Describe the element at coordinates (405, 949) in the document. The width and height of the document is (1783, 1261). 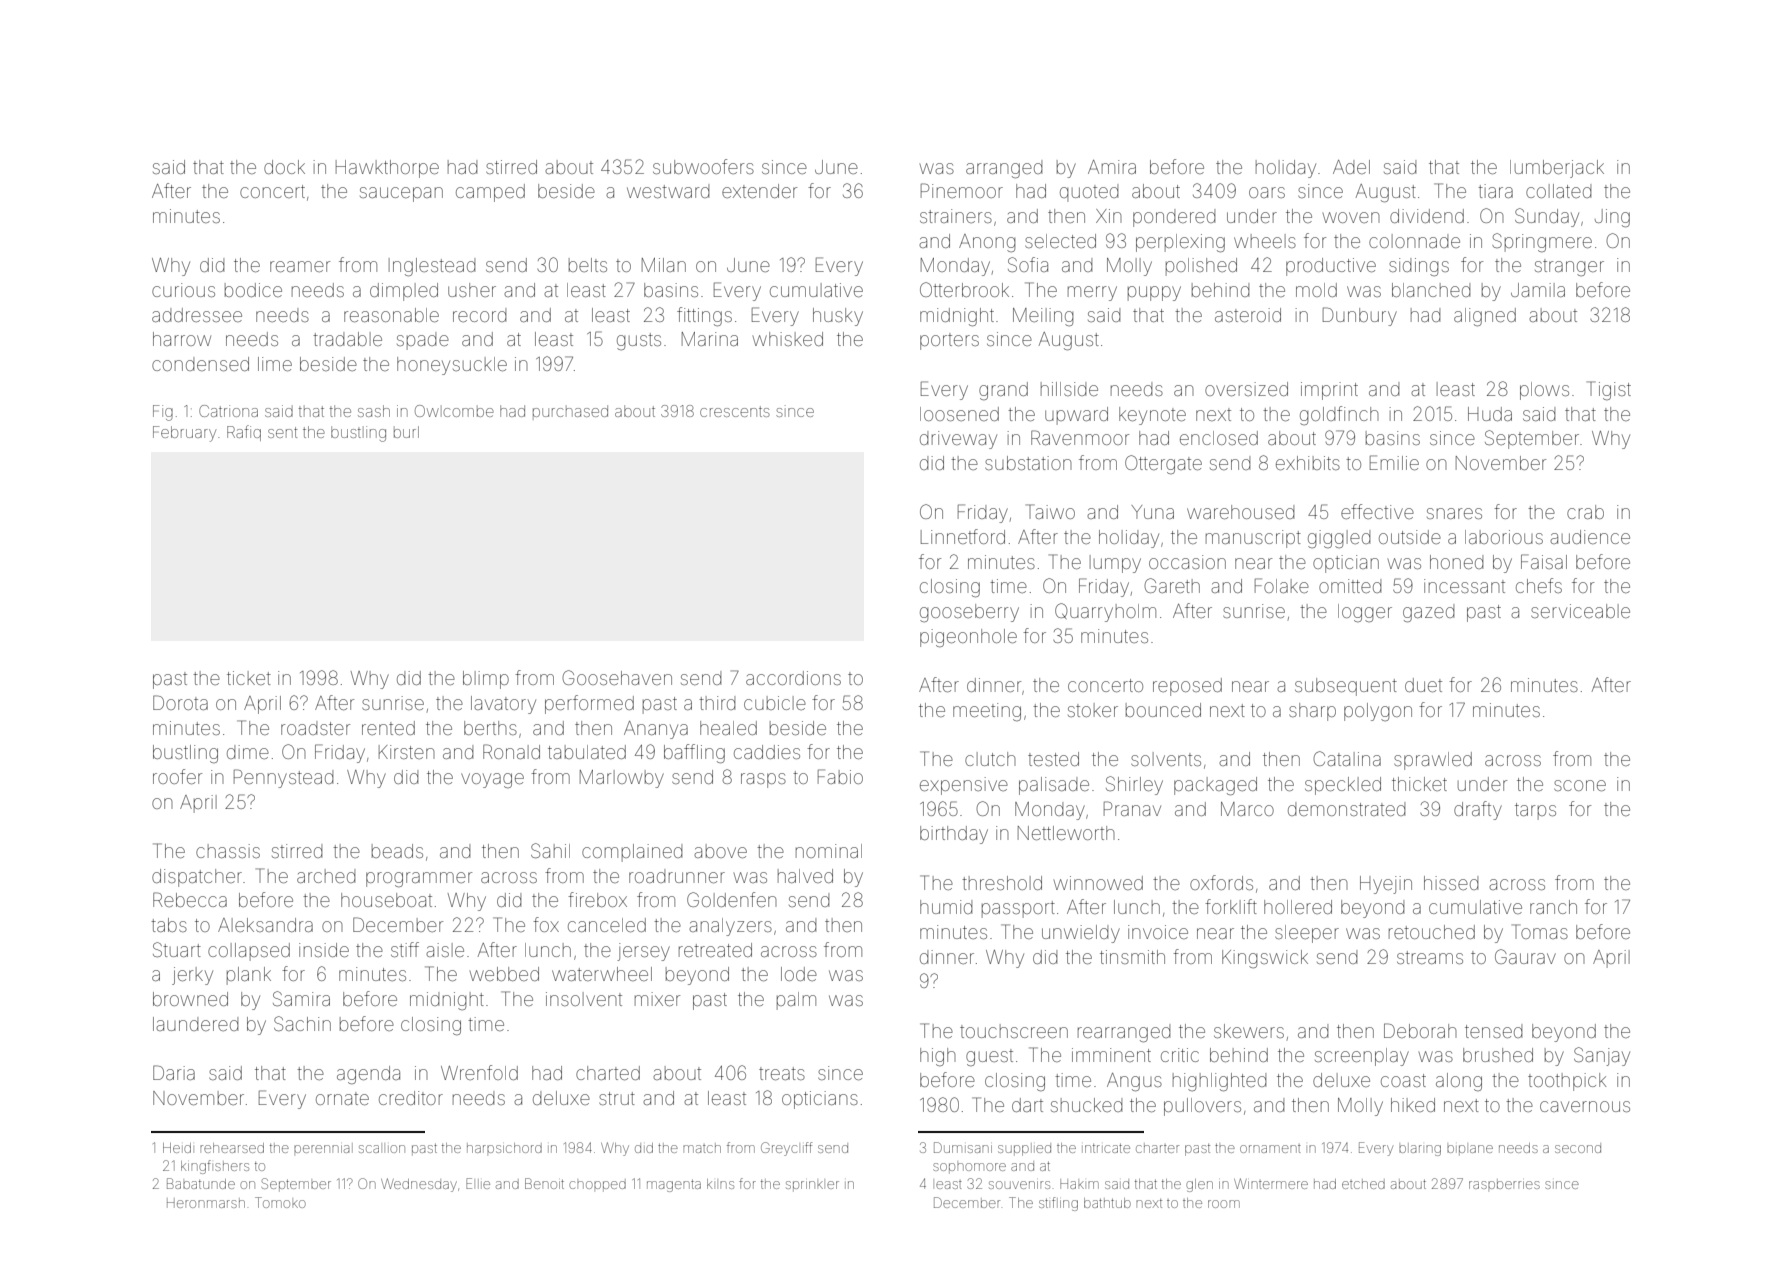
I see `stiff` at that location.
